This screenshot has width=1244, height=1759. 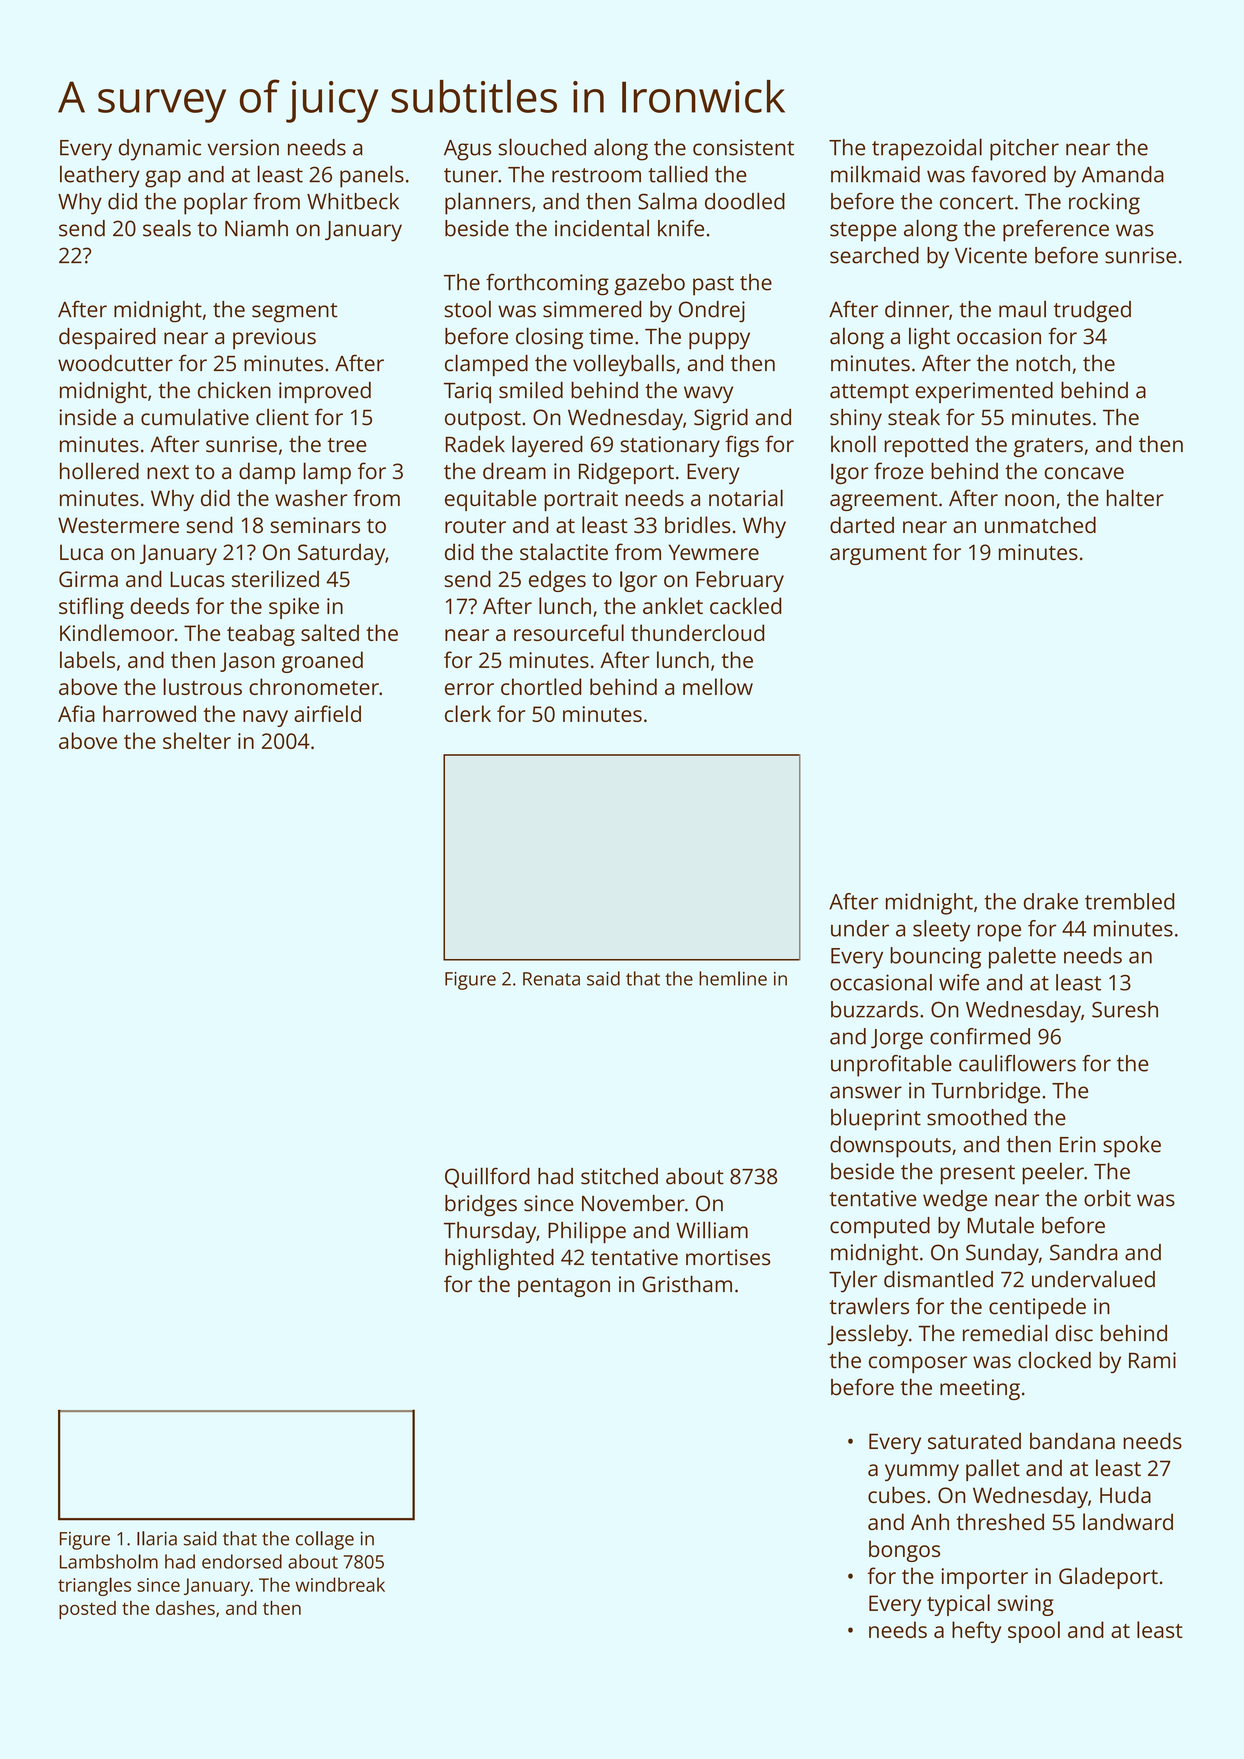 What do you see at coordinates (87, 659) in the screenshot?
I see `labels` at bounding box center [87, 659].
